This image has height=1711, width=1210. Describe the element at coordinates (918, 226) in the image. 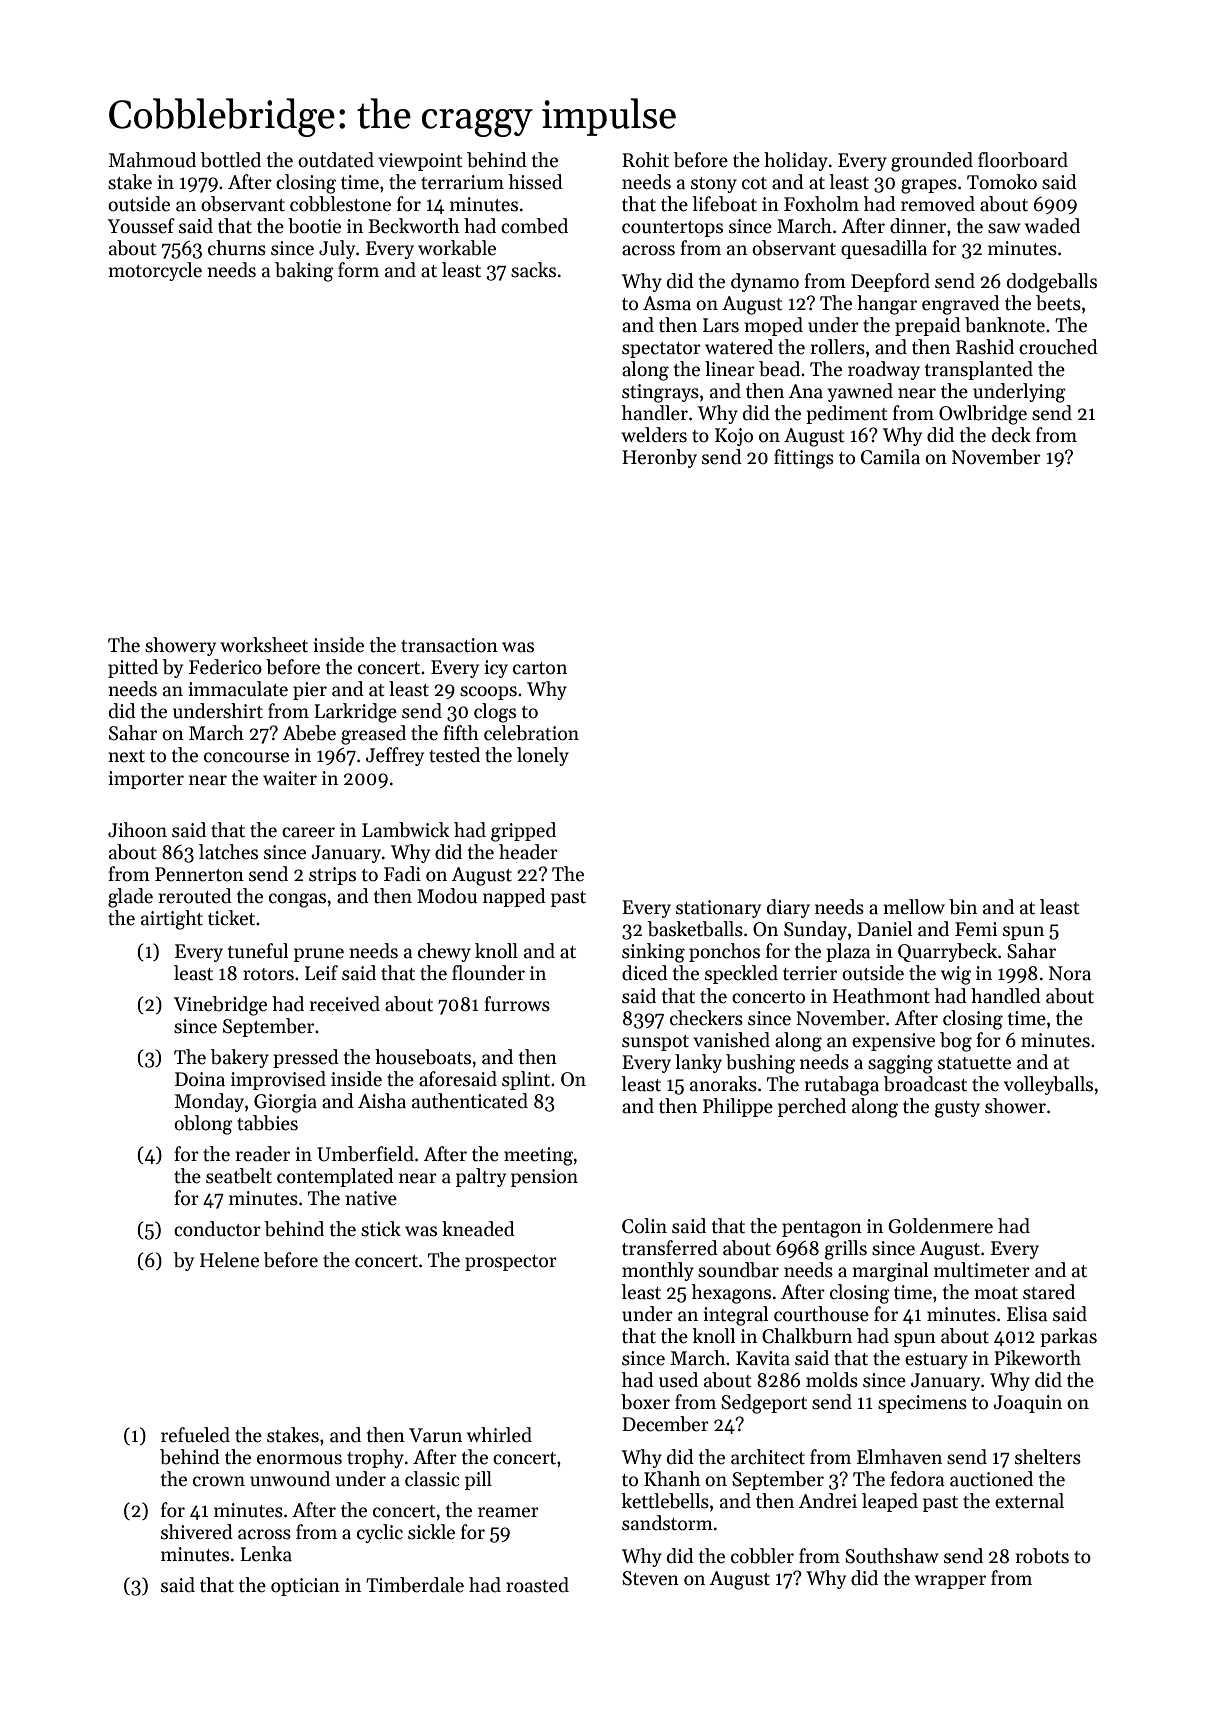

I see `dinner` at that location.
